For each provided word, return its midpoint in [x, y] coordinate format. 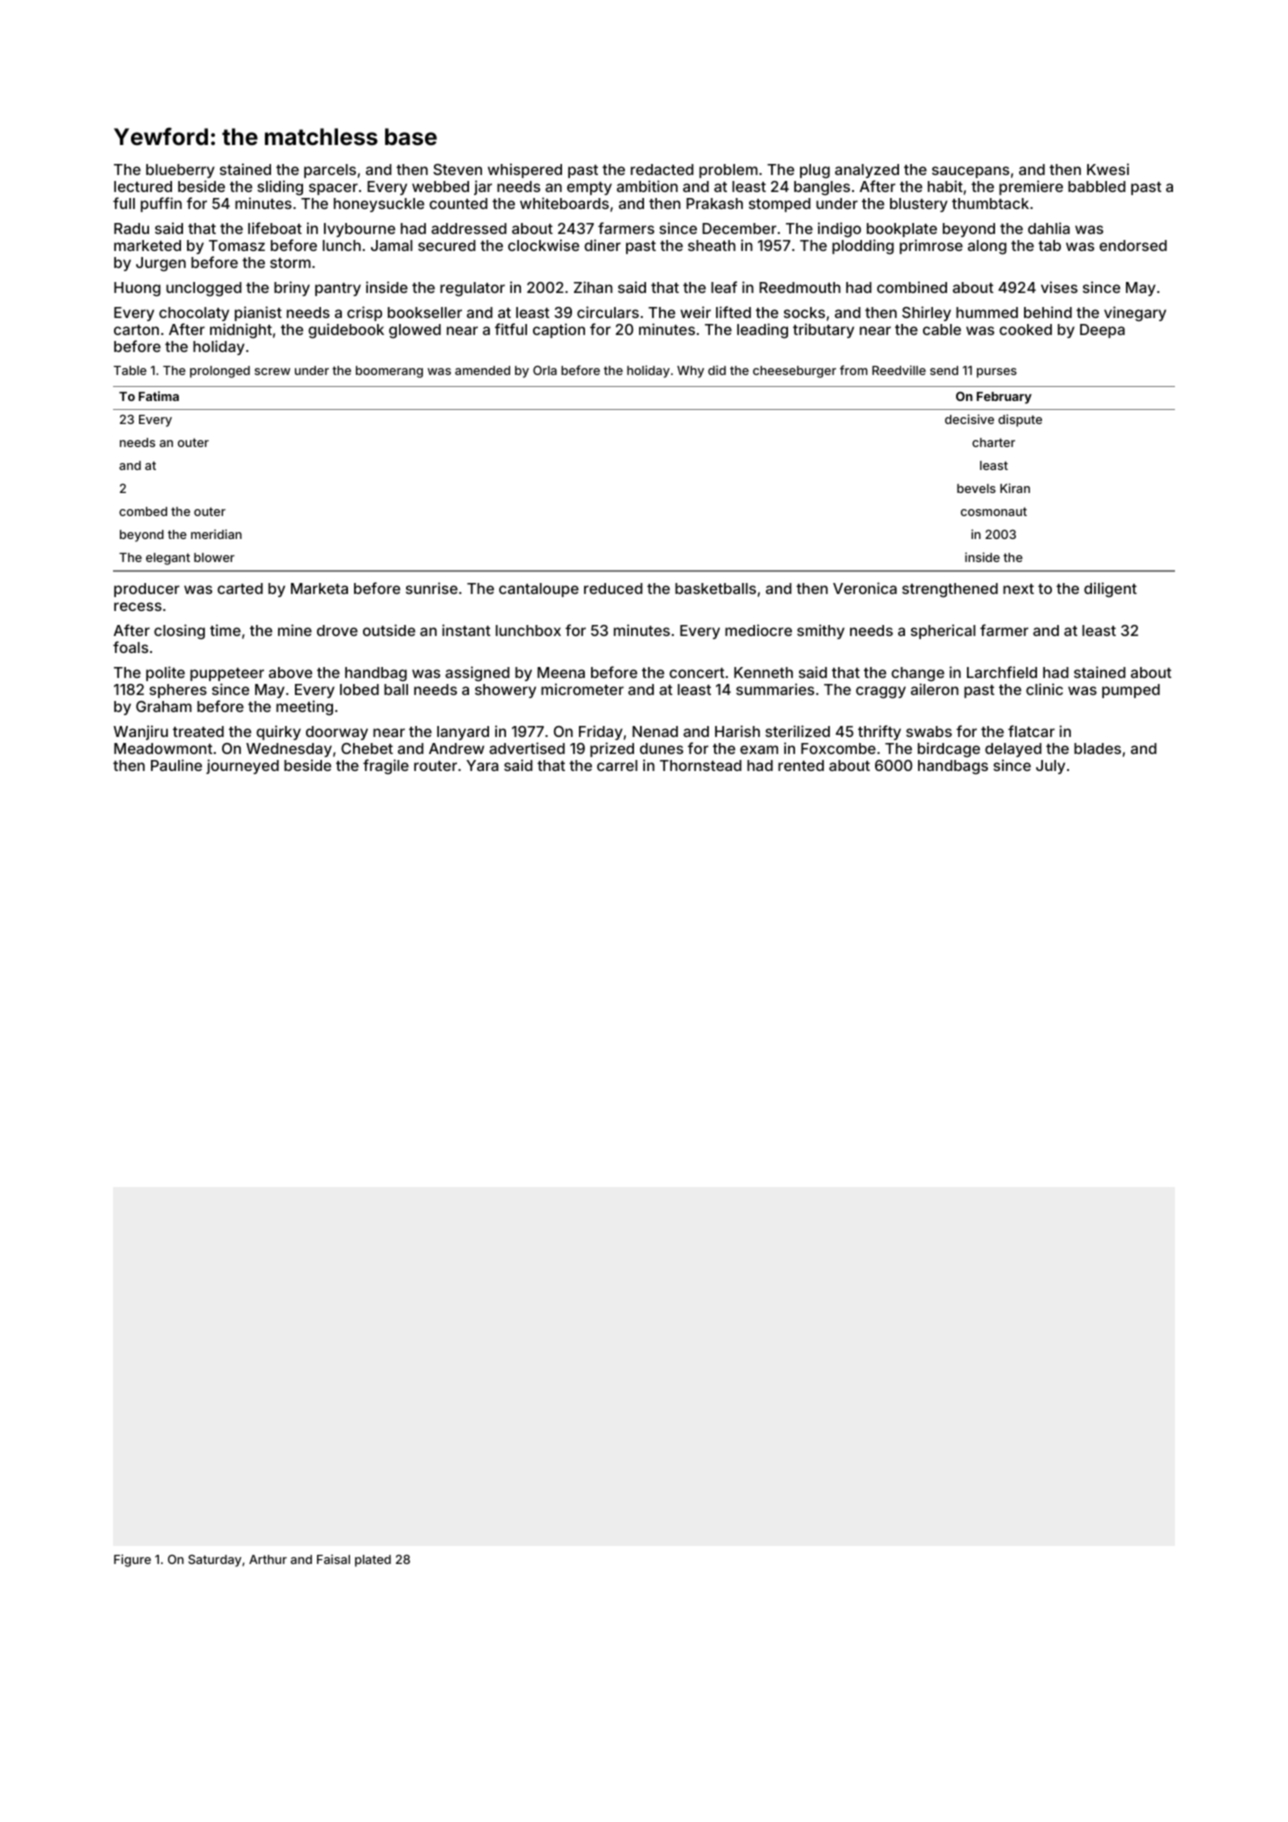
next [1018, 589]
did [717, 370]
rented [801, 765]
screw [272, 371]
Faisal [333, 1559]
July [1050, 767]
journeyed [242, 766]
